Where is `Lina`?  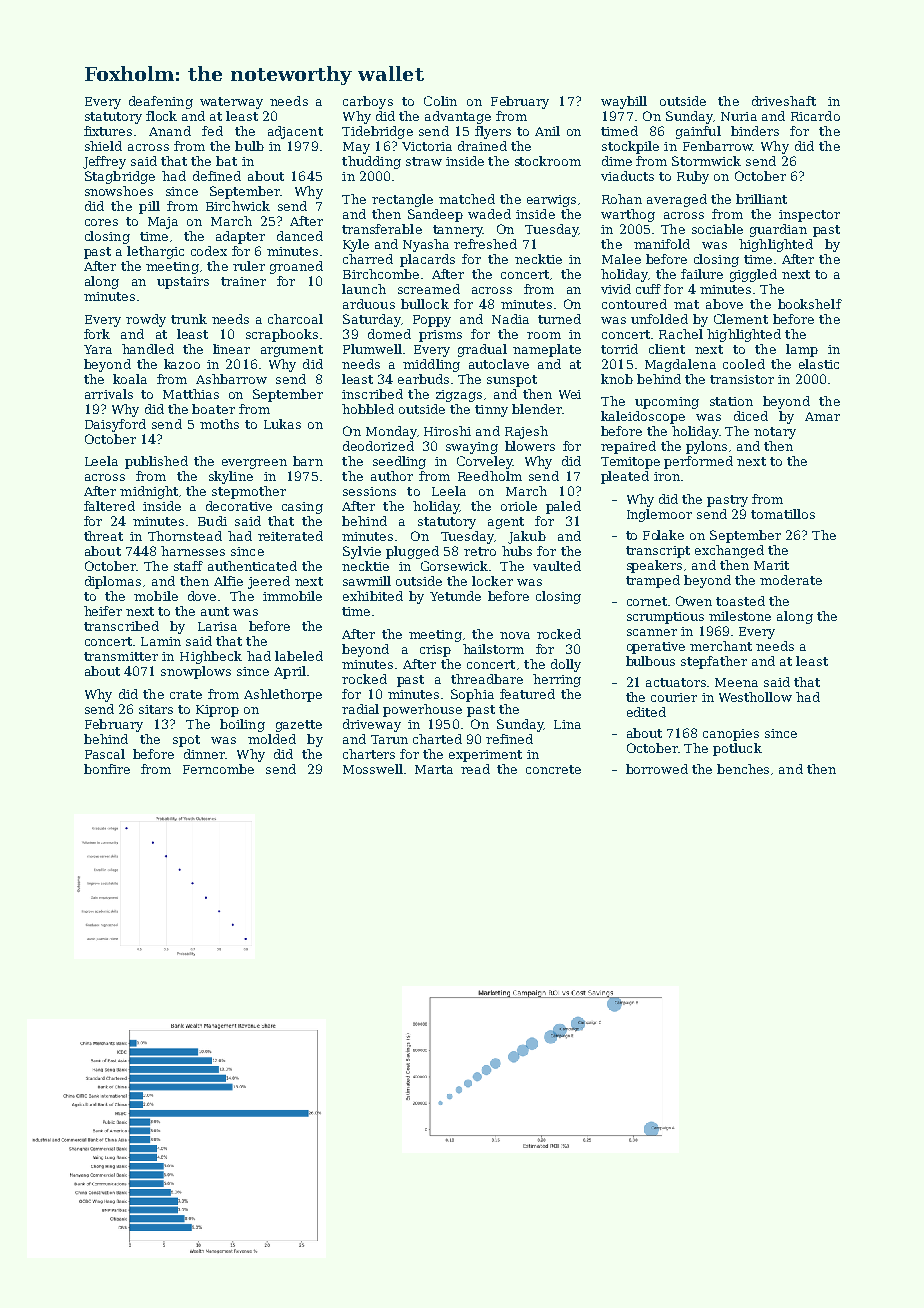 Lina is located at coordinates (567, 724).
